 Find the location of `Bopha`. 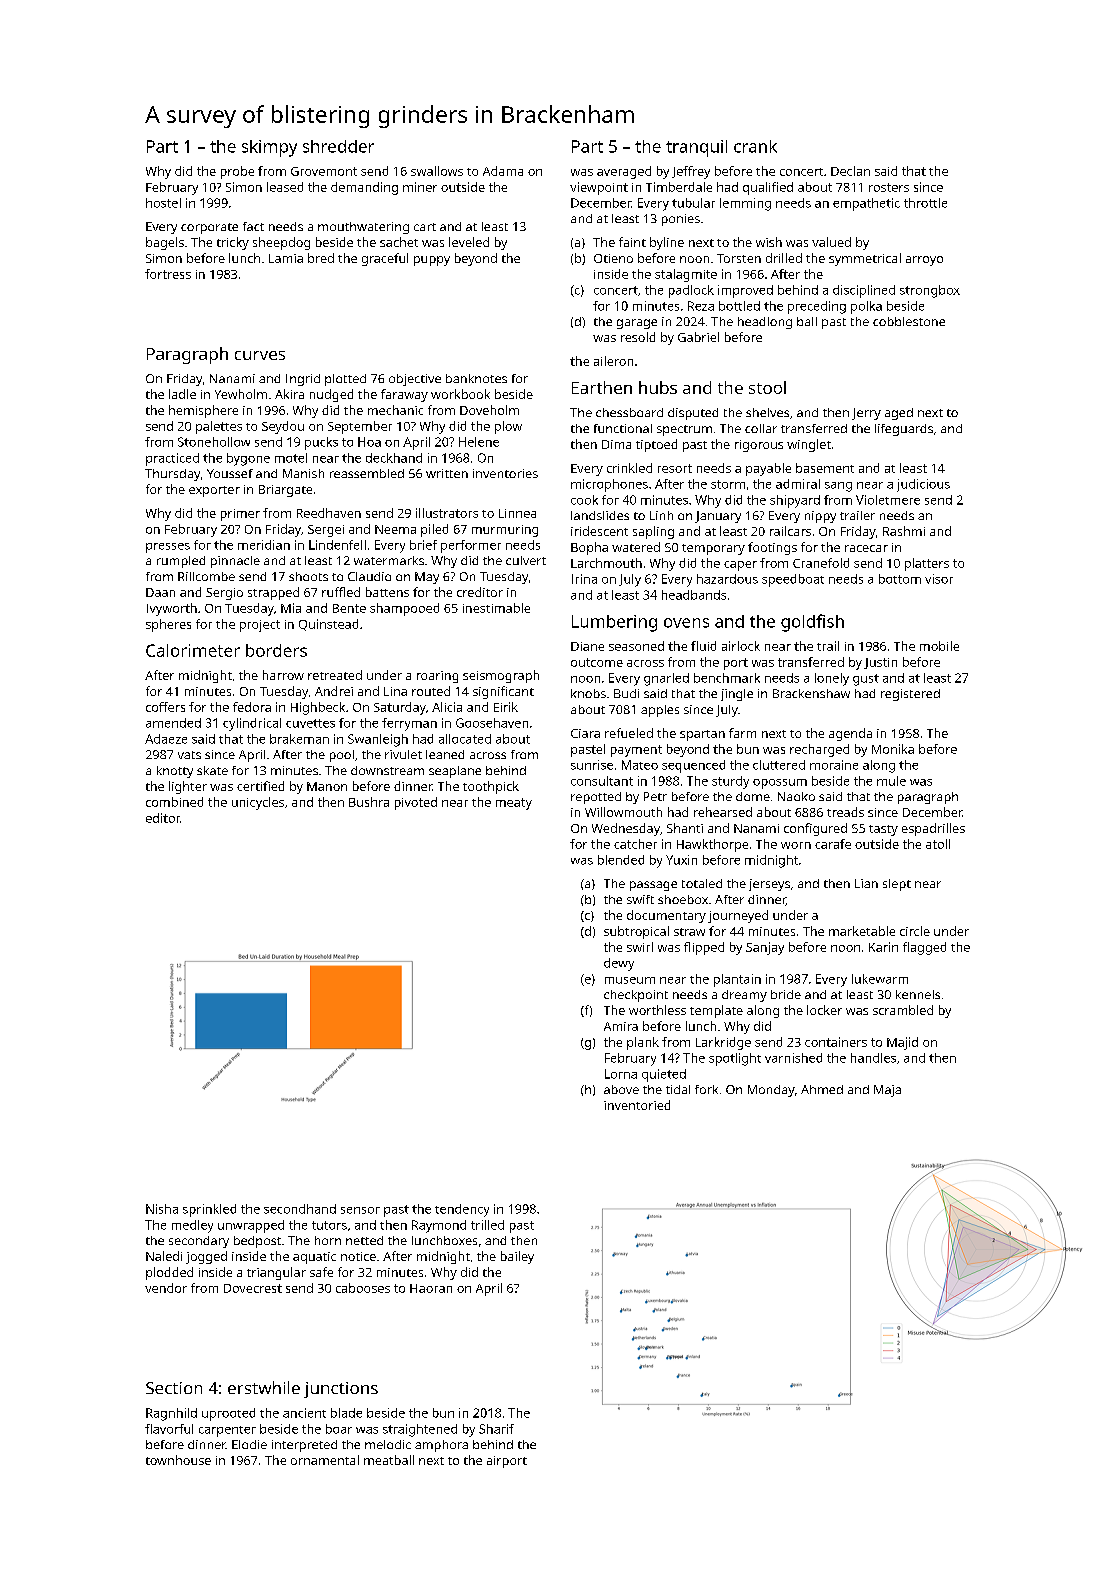

Bopha is located at coordinates (589, 548).
